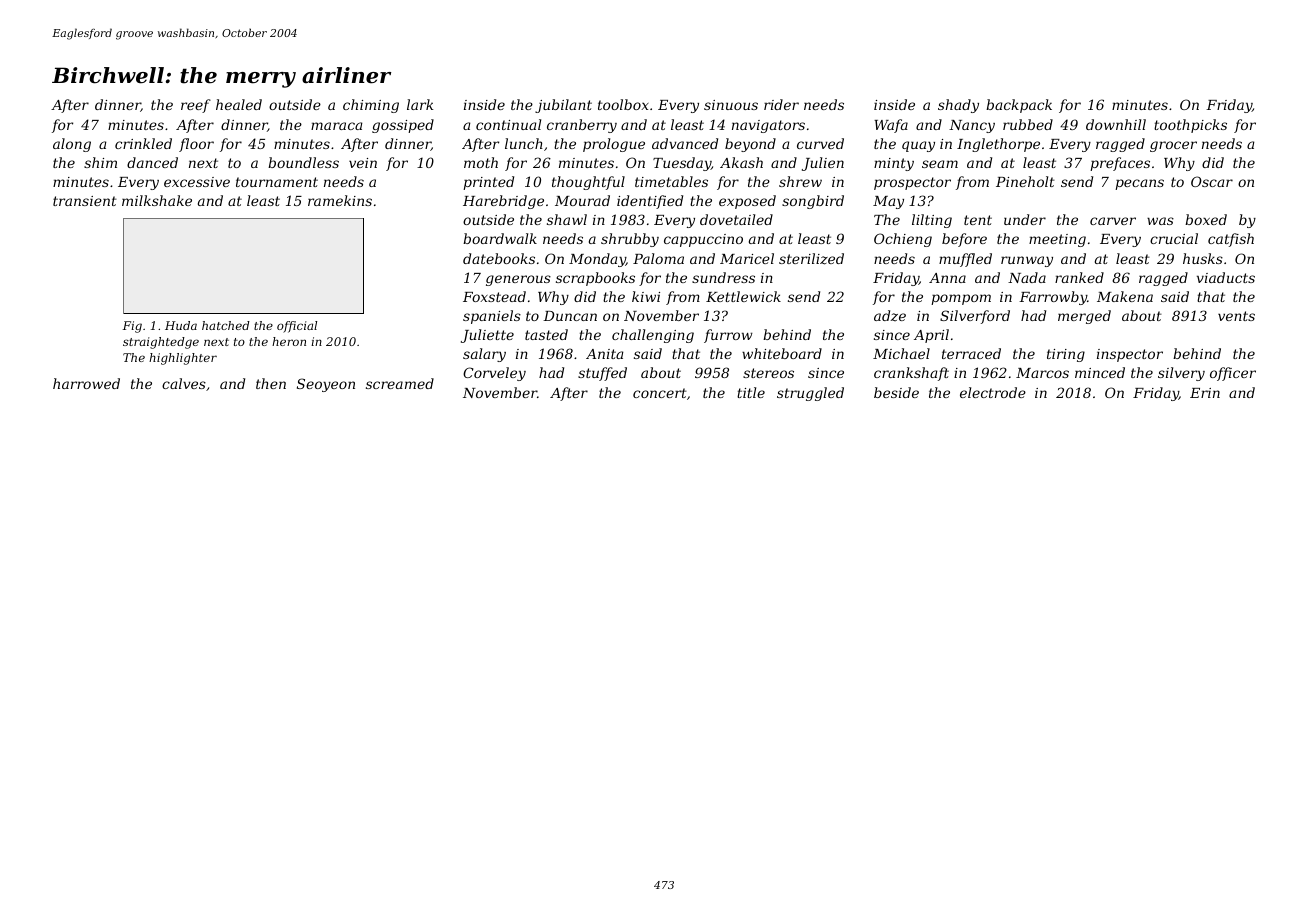 Image resolution: width=1308 pixels, height=924 pixels. I want to click on vents, so click(1236, 316).
